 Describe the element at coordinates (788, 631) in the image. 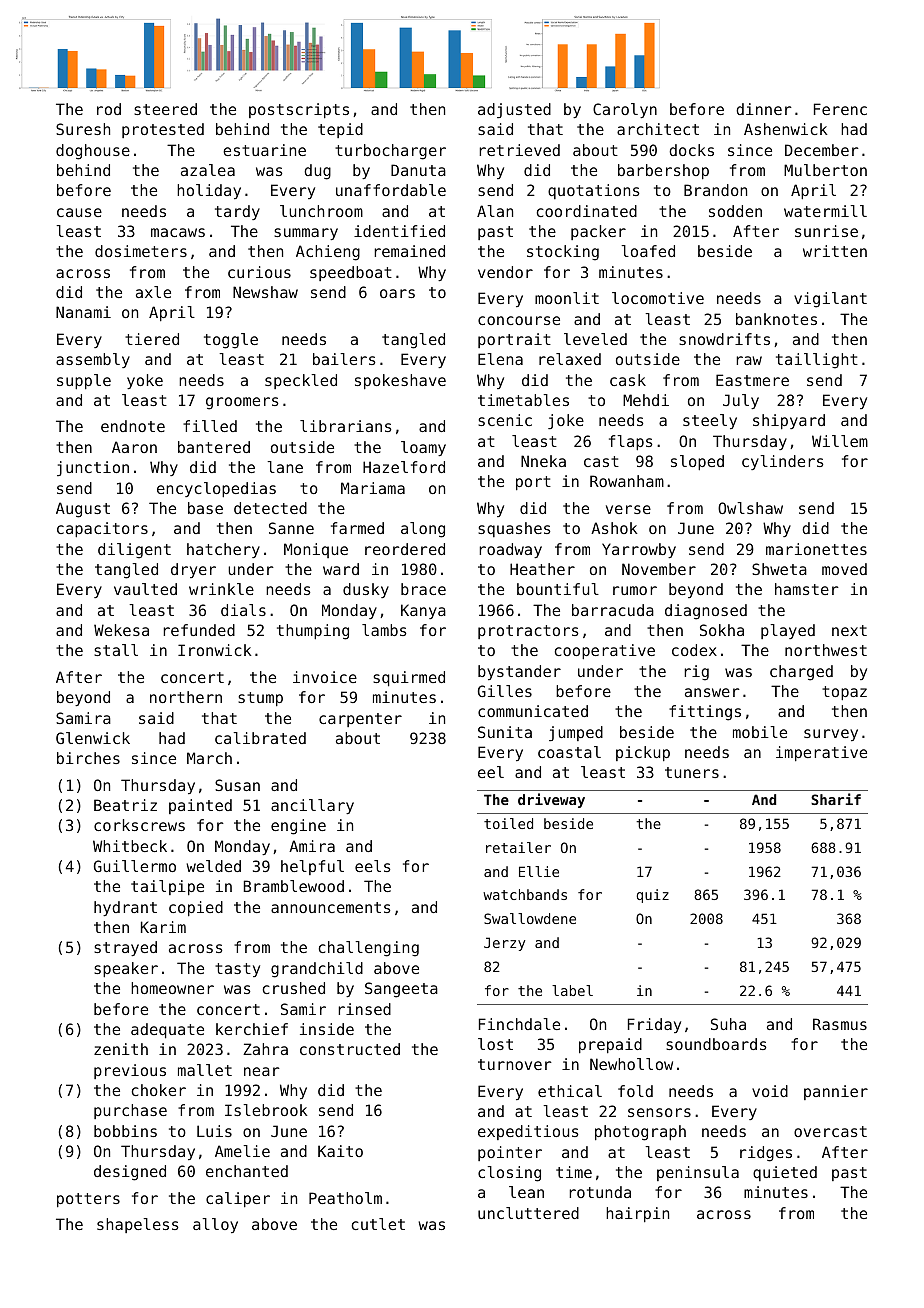

I see `played` at that location.
